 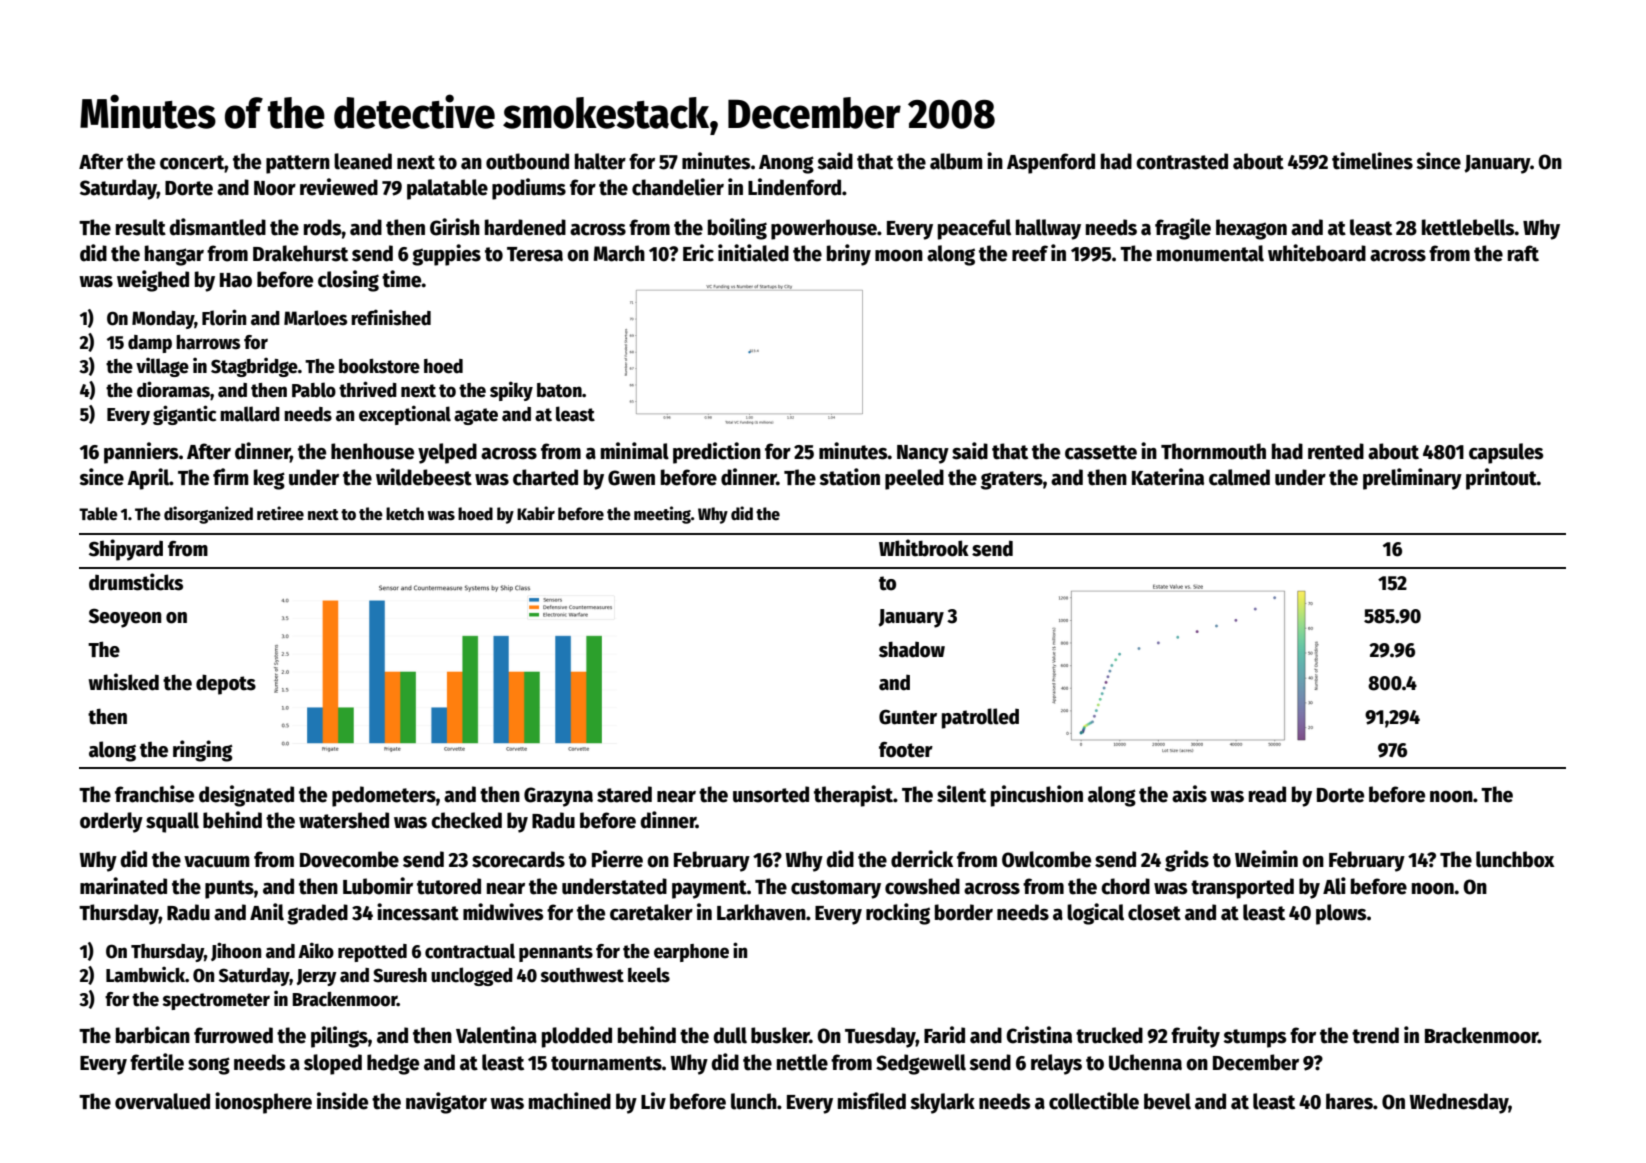 What do you see at coordinates (511, 391) in the screenshot?
I see `spiky` at bounding box center [511, 391].
